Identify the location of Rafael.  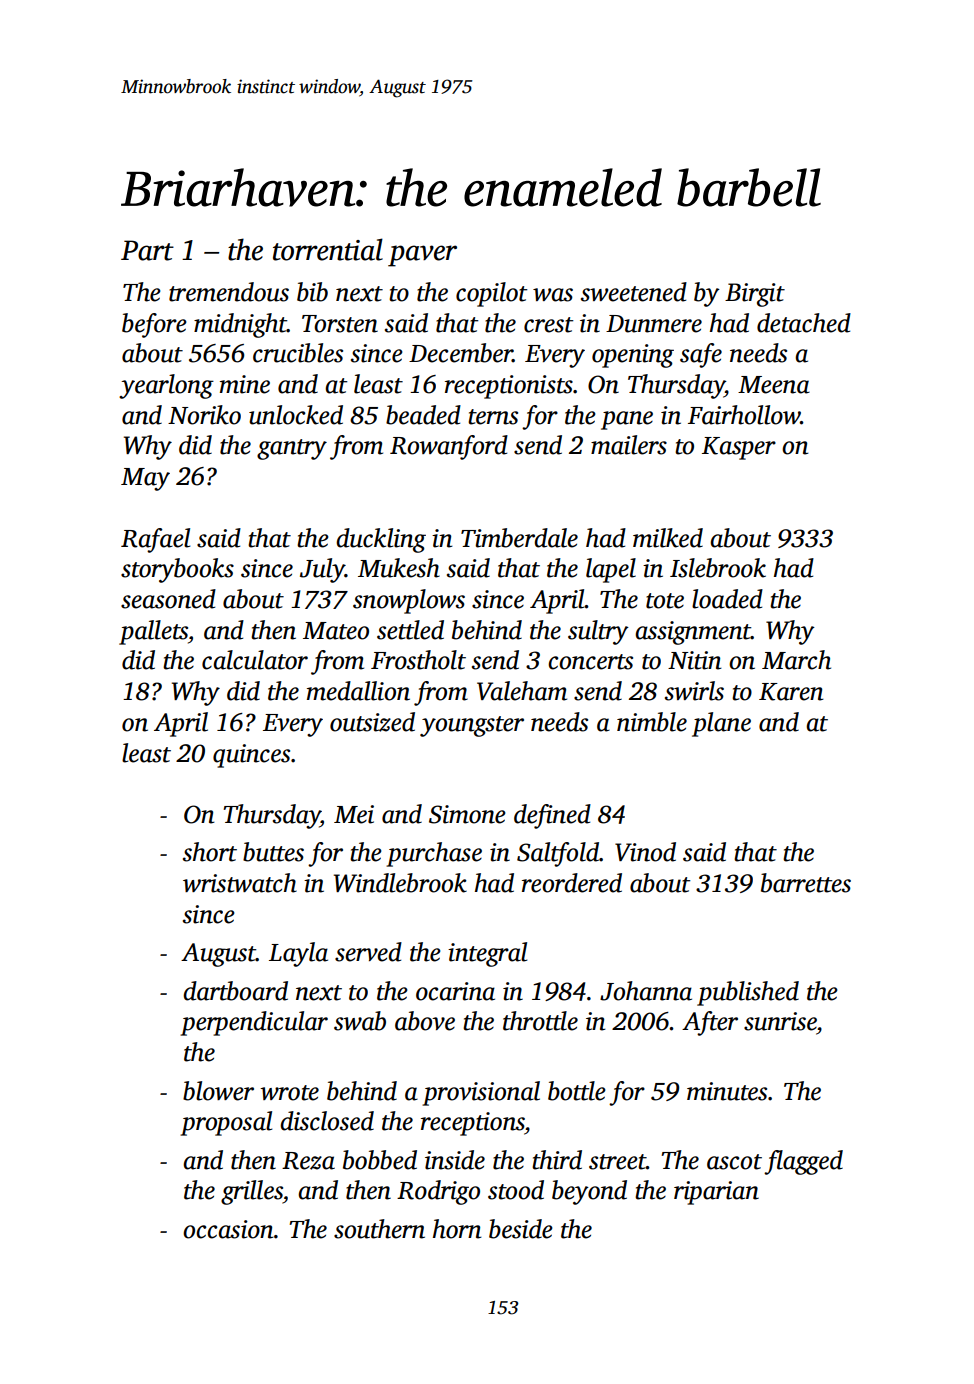
(155, 540).
